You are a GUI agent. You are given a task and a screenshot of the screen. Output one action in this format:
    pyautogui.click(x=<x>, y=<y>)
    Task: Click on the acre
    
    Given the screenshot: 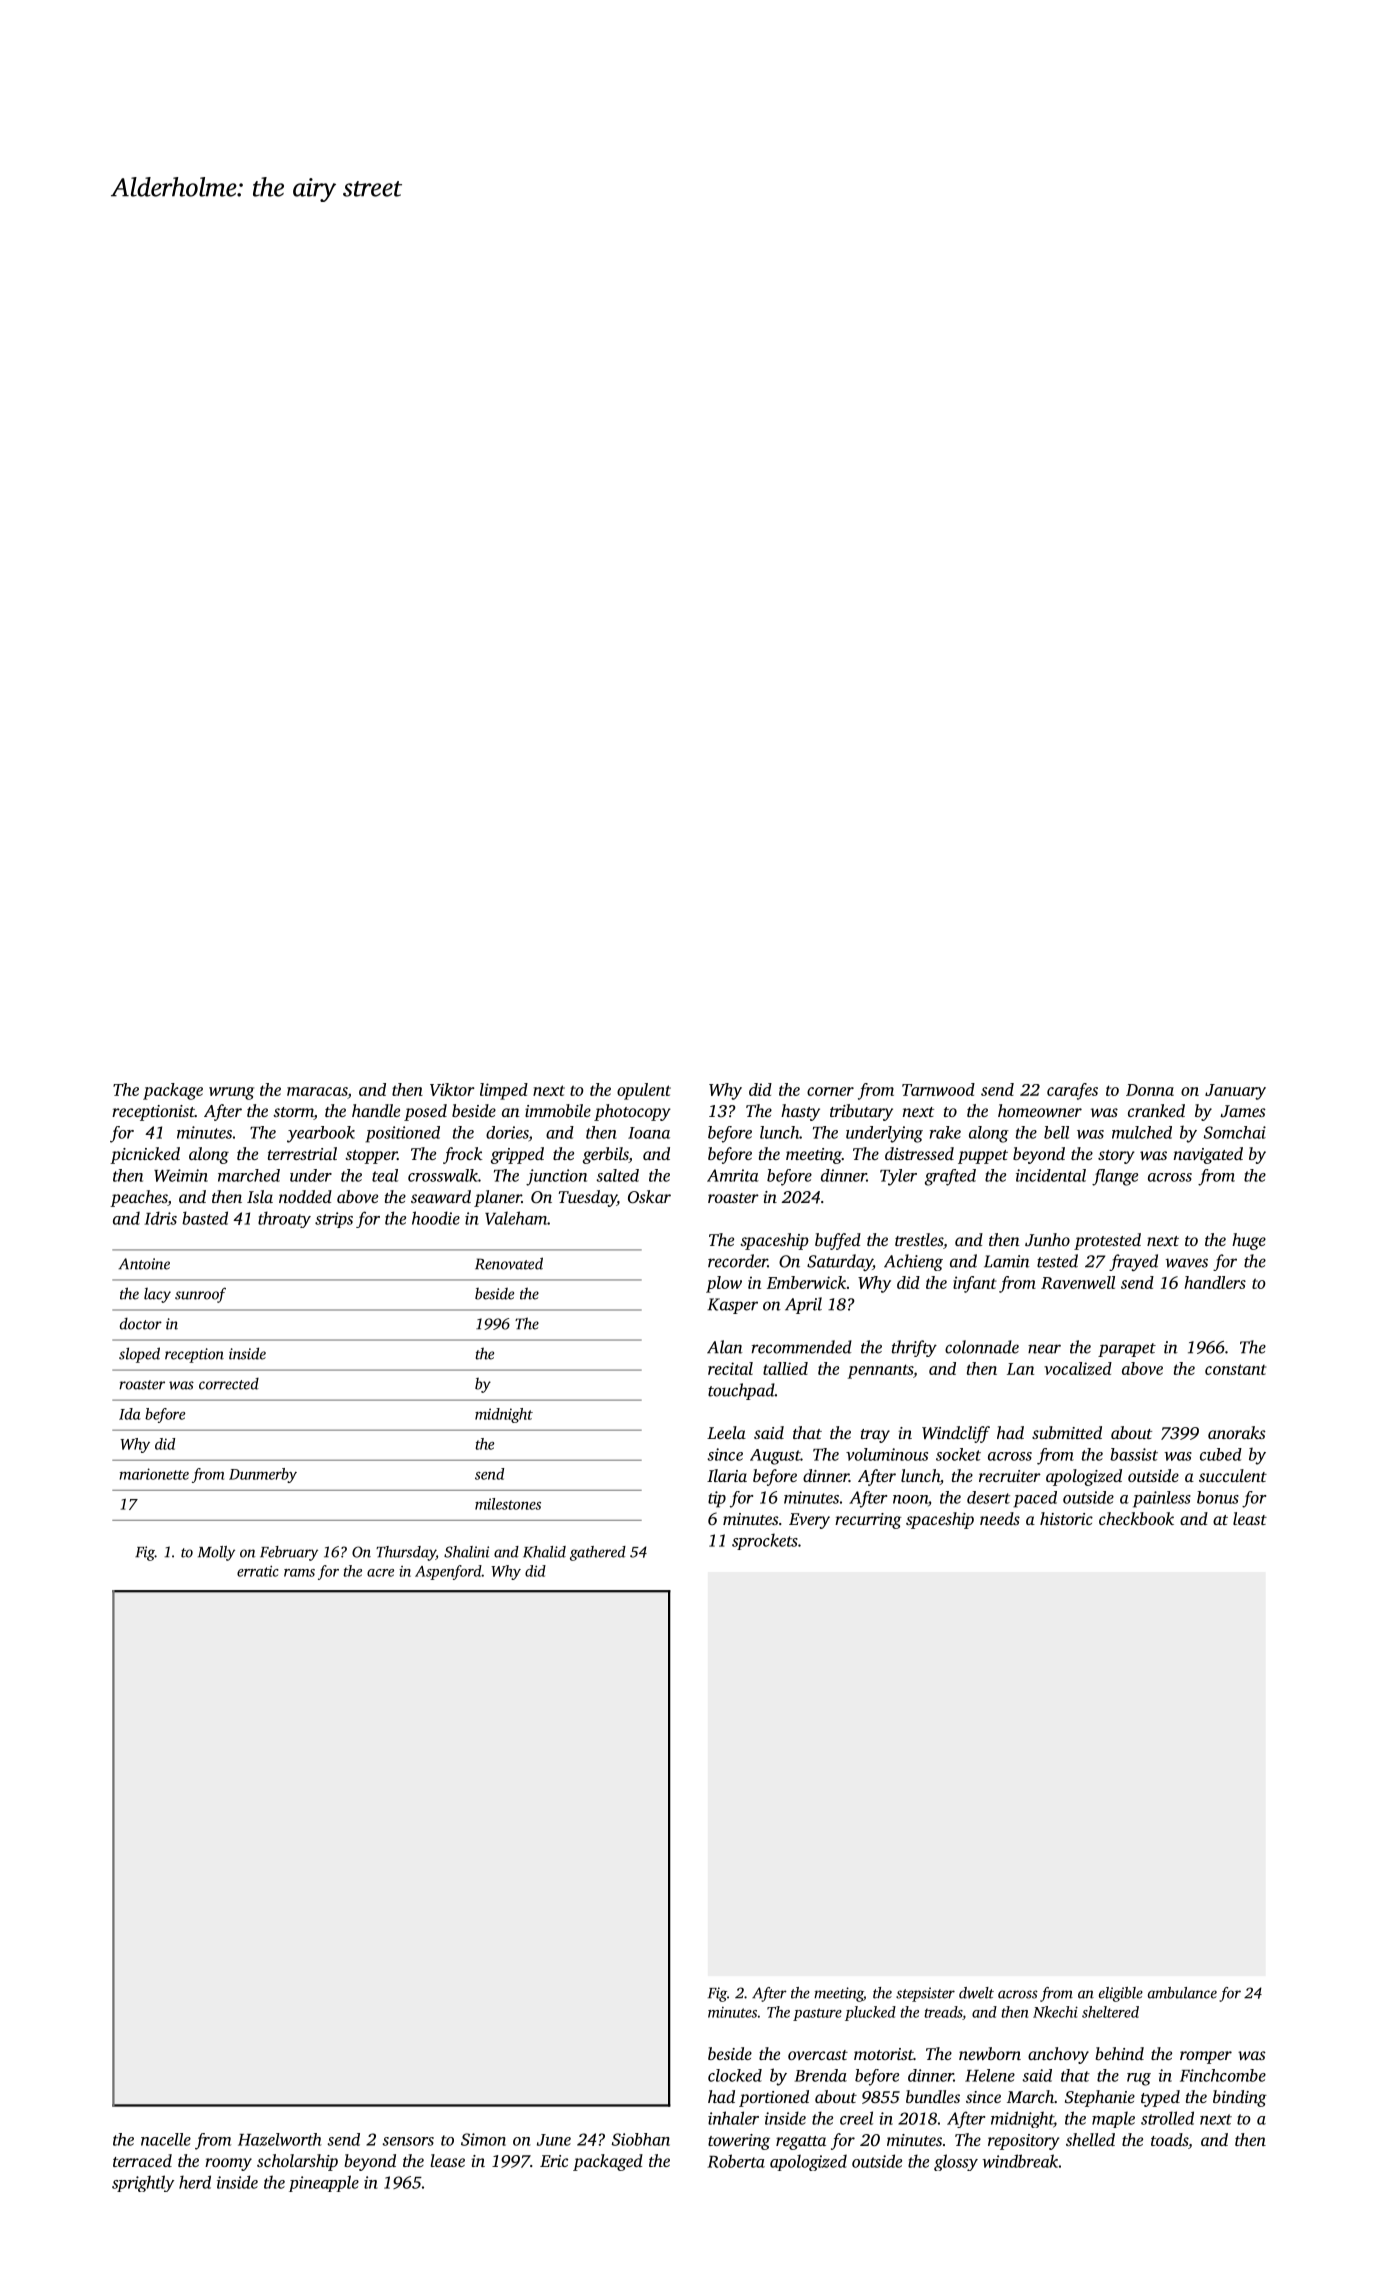 What is the action you would take?
    pyautogui.click(x=380, y=1573)
